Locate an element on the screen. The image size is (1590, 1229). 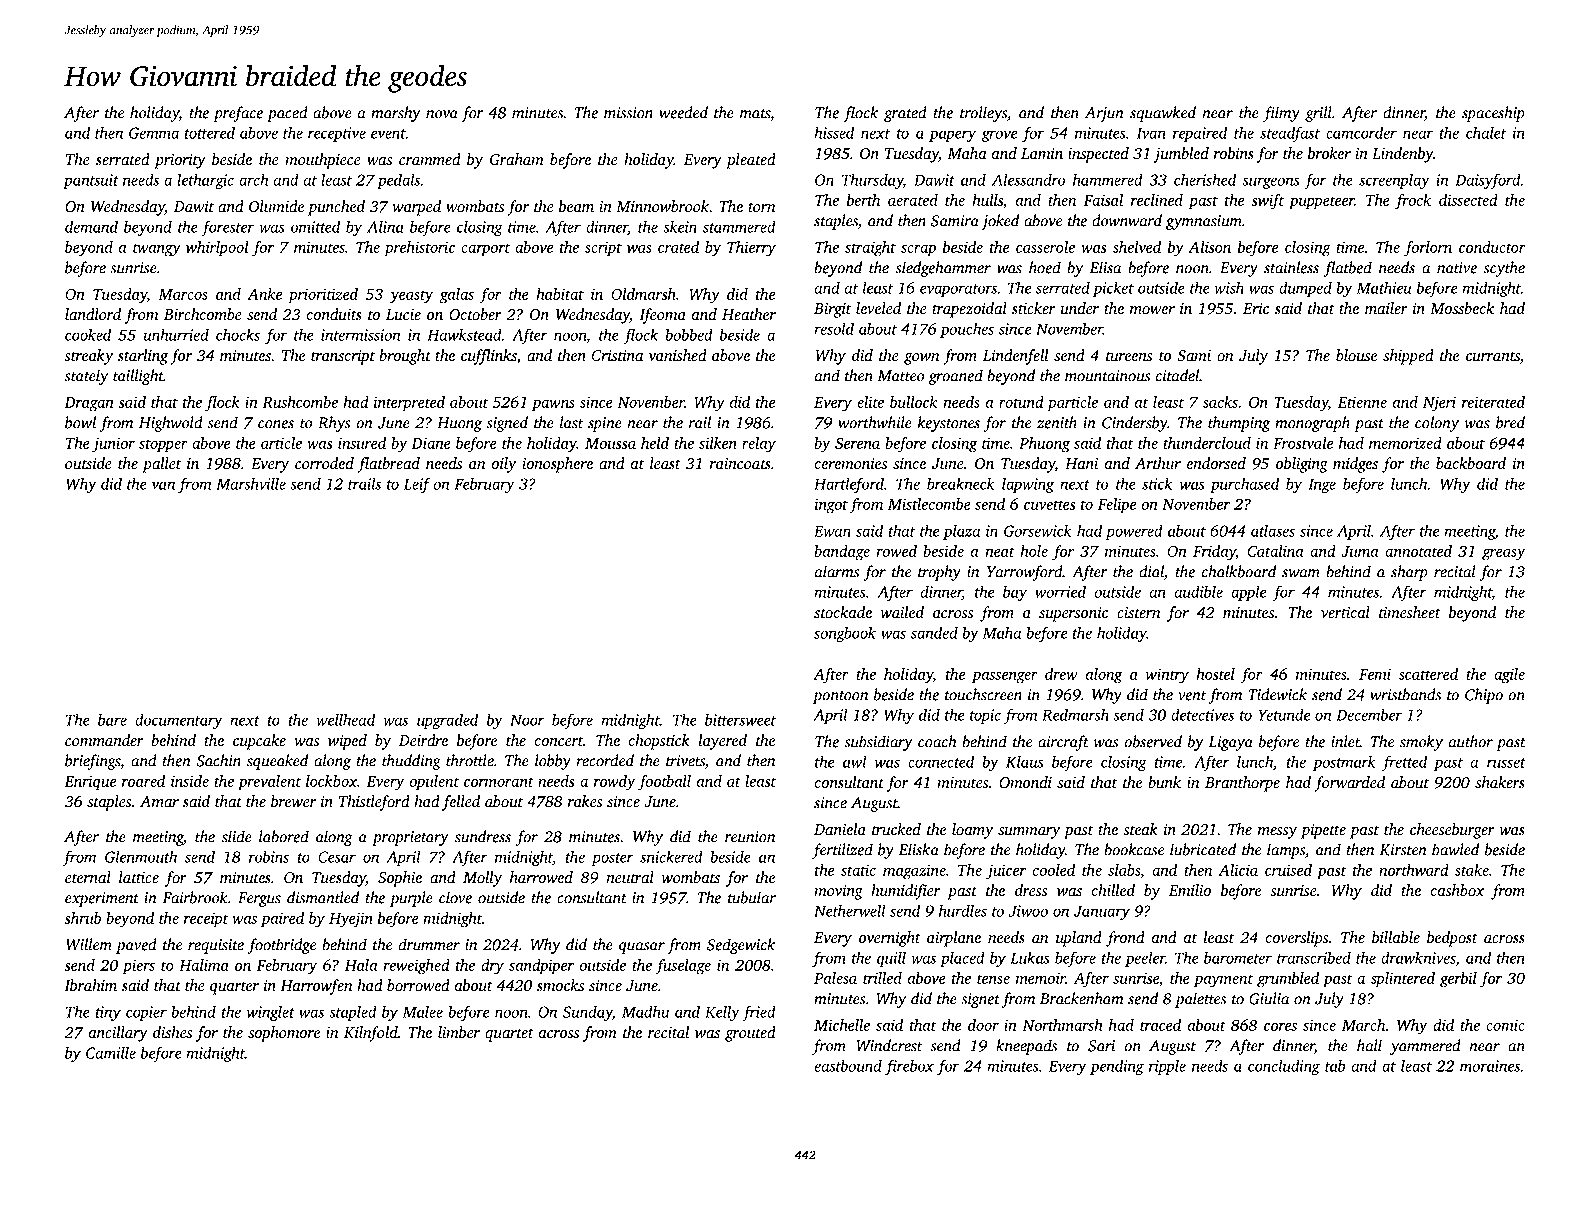
spine is located at coordinates (605, 424).
